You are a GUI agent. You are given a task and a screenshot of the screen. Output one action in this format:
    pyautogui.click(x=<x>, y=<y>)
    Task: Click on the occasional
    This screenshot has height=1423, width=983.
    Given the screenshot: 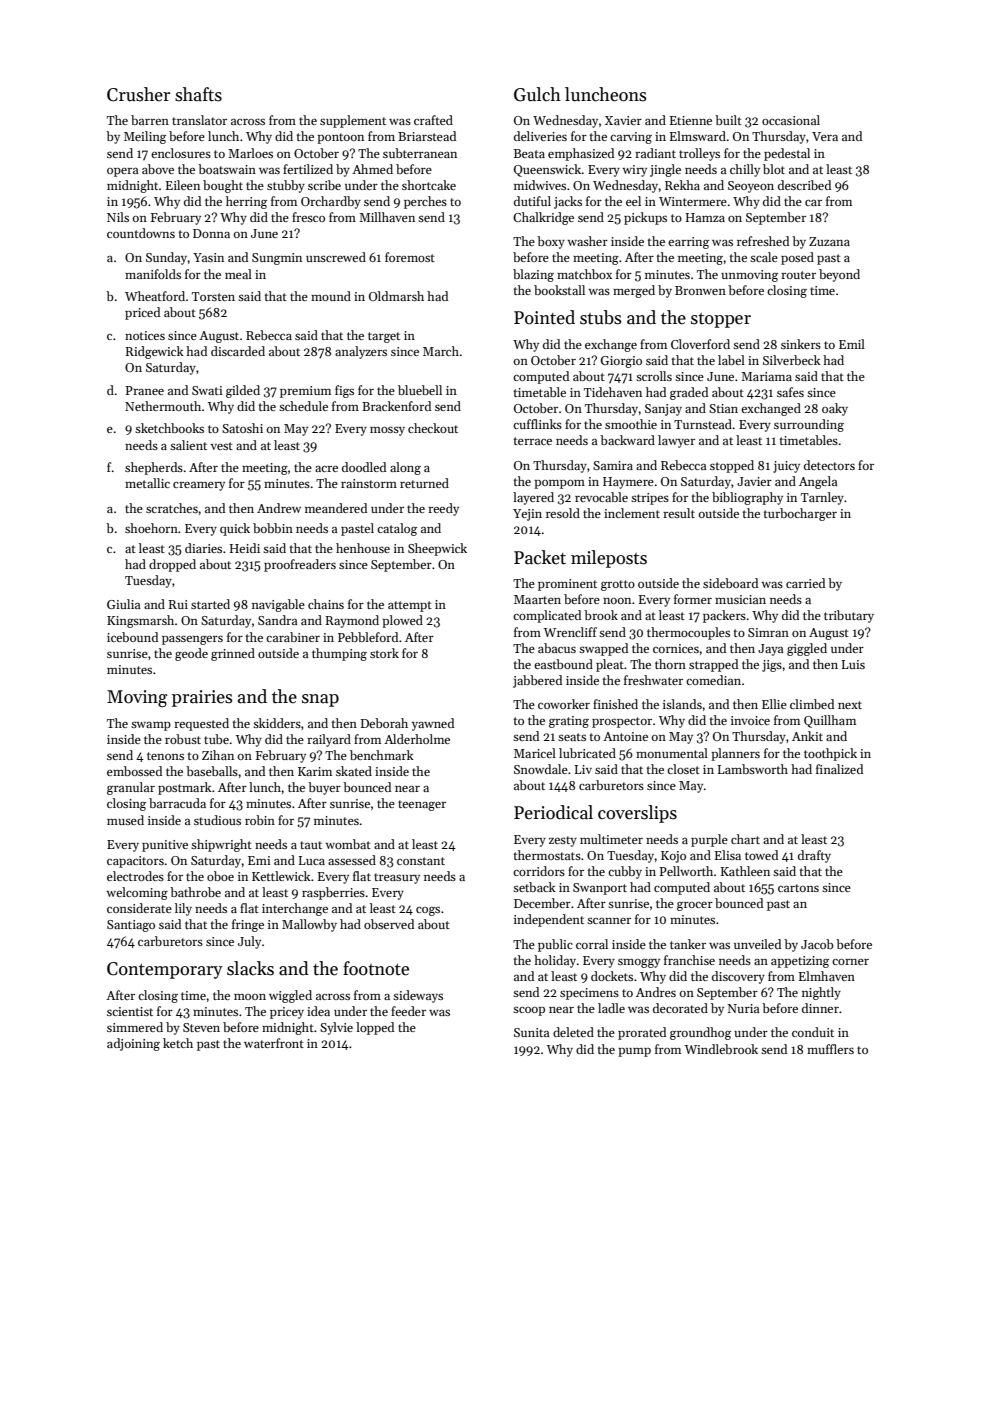 What is the action you would take?
    pyautogui.click(x=791, y=120)
